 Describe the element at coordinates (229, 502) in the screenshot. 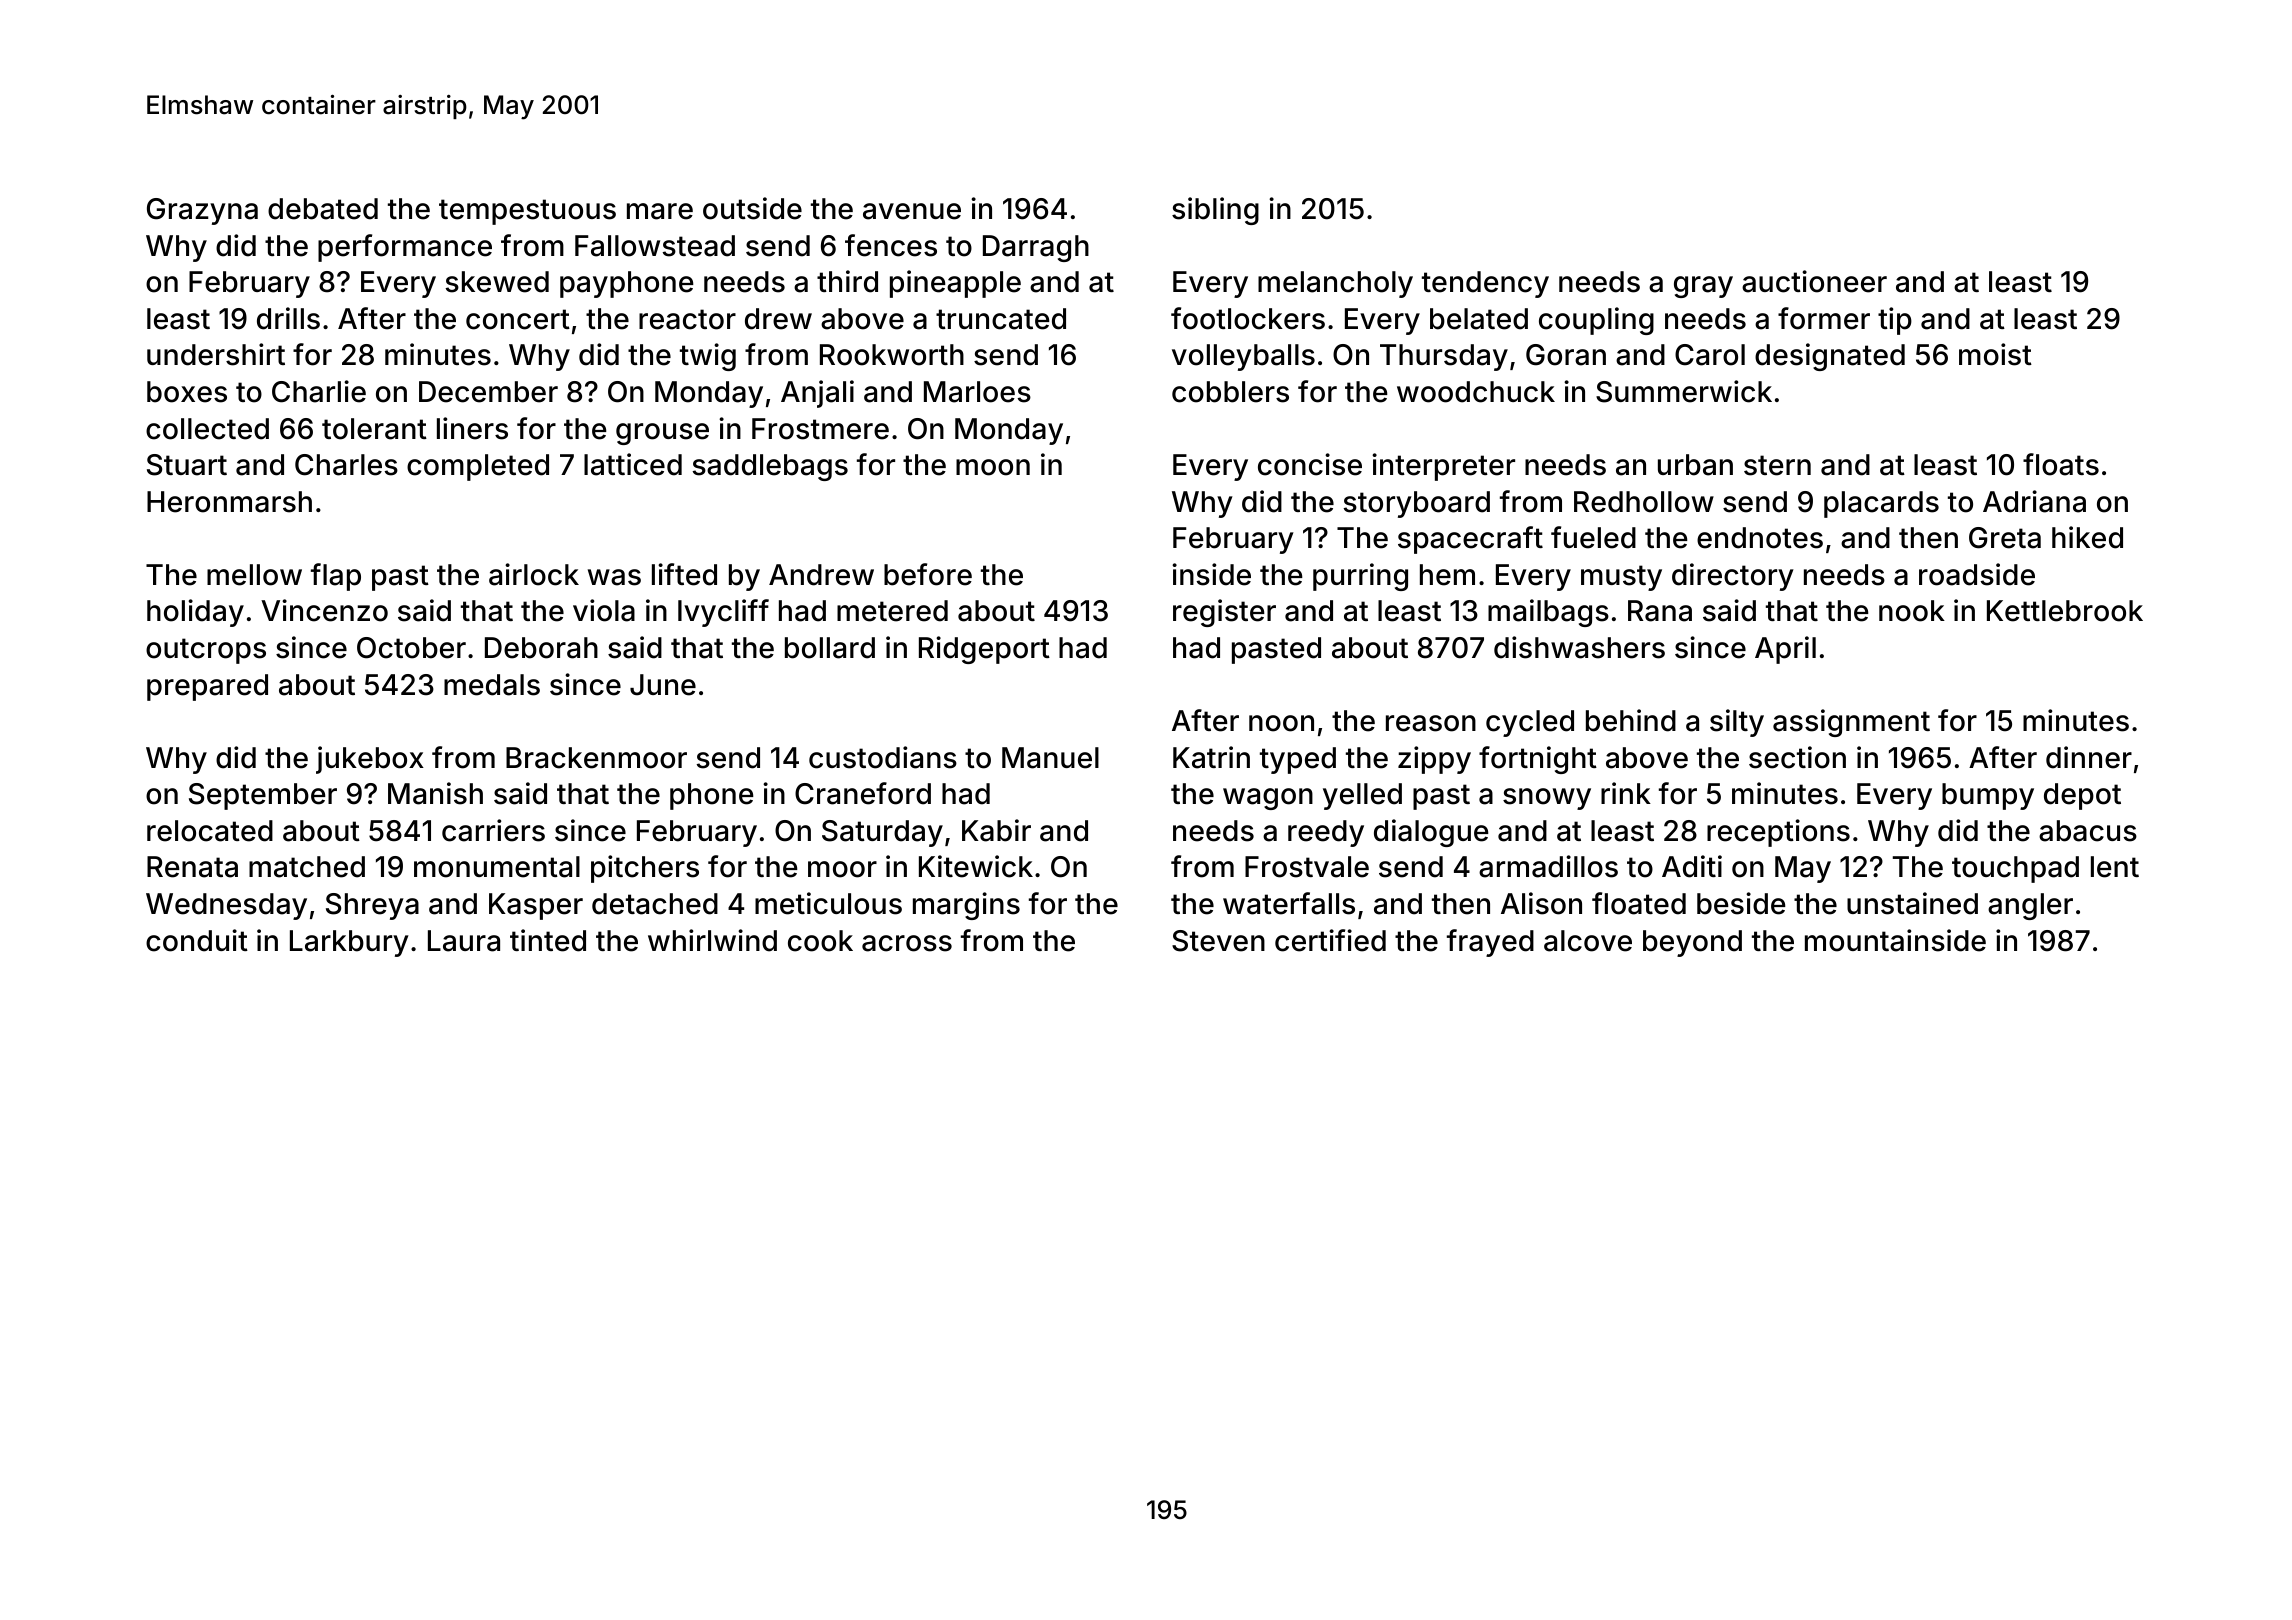

I see `Heronmarsh` at that location.
